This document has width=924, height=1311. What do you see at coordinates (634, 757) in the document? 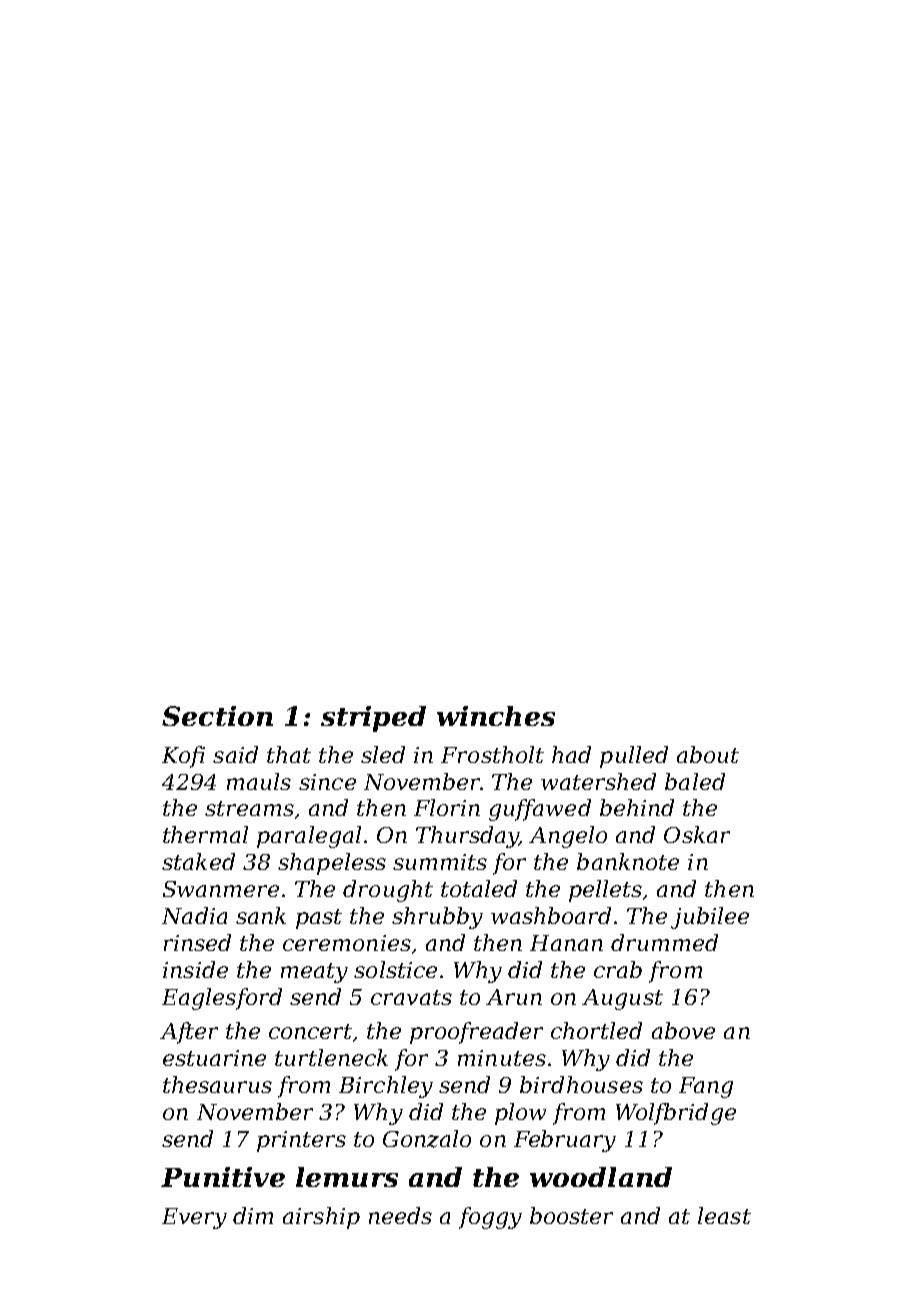
I see `pulled` at bounding box center [634, 757].
